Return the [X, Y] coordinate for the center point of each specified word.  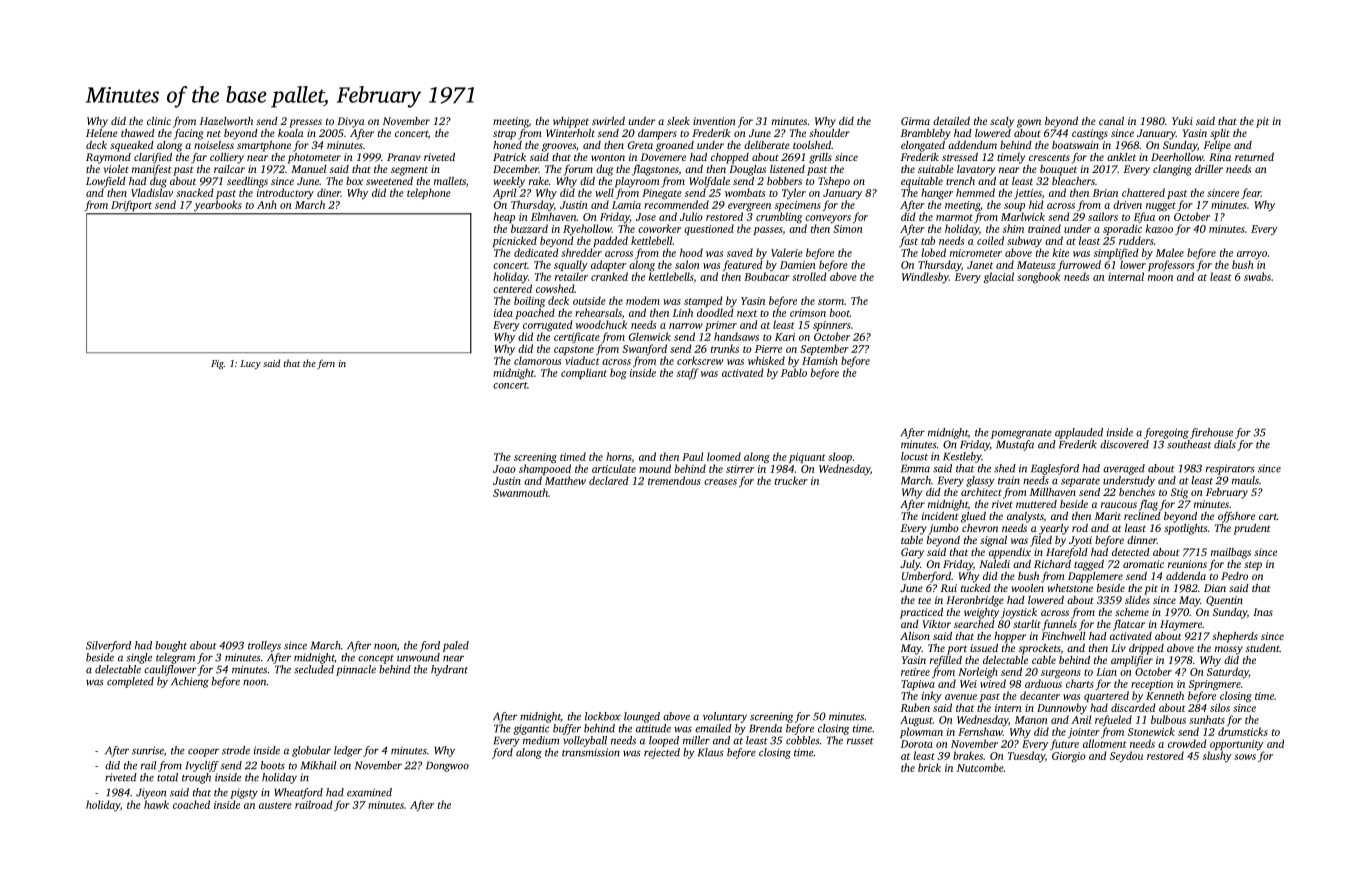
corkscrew [700, 360]
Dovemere [663, 157]
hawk [156, 804]
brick [929, 767]
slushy [1217, 756]
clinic [159, 121]
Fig [217, 365]
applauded [1079, 433]
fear [1251, 193]
